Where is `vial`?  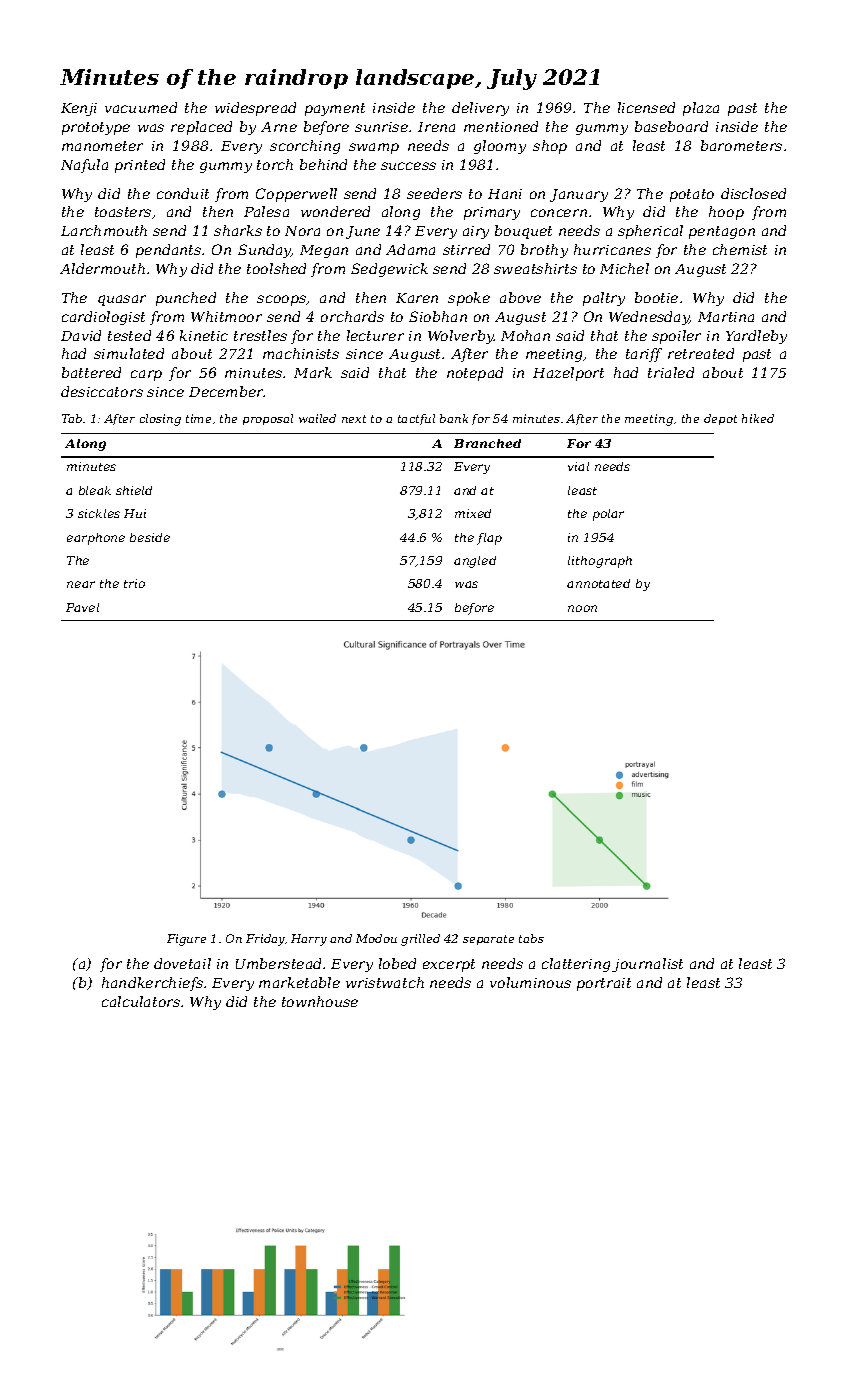
vial is located at coordinates (578, 466).
